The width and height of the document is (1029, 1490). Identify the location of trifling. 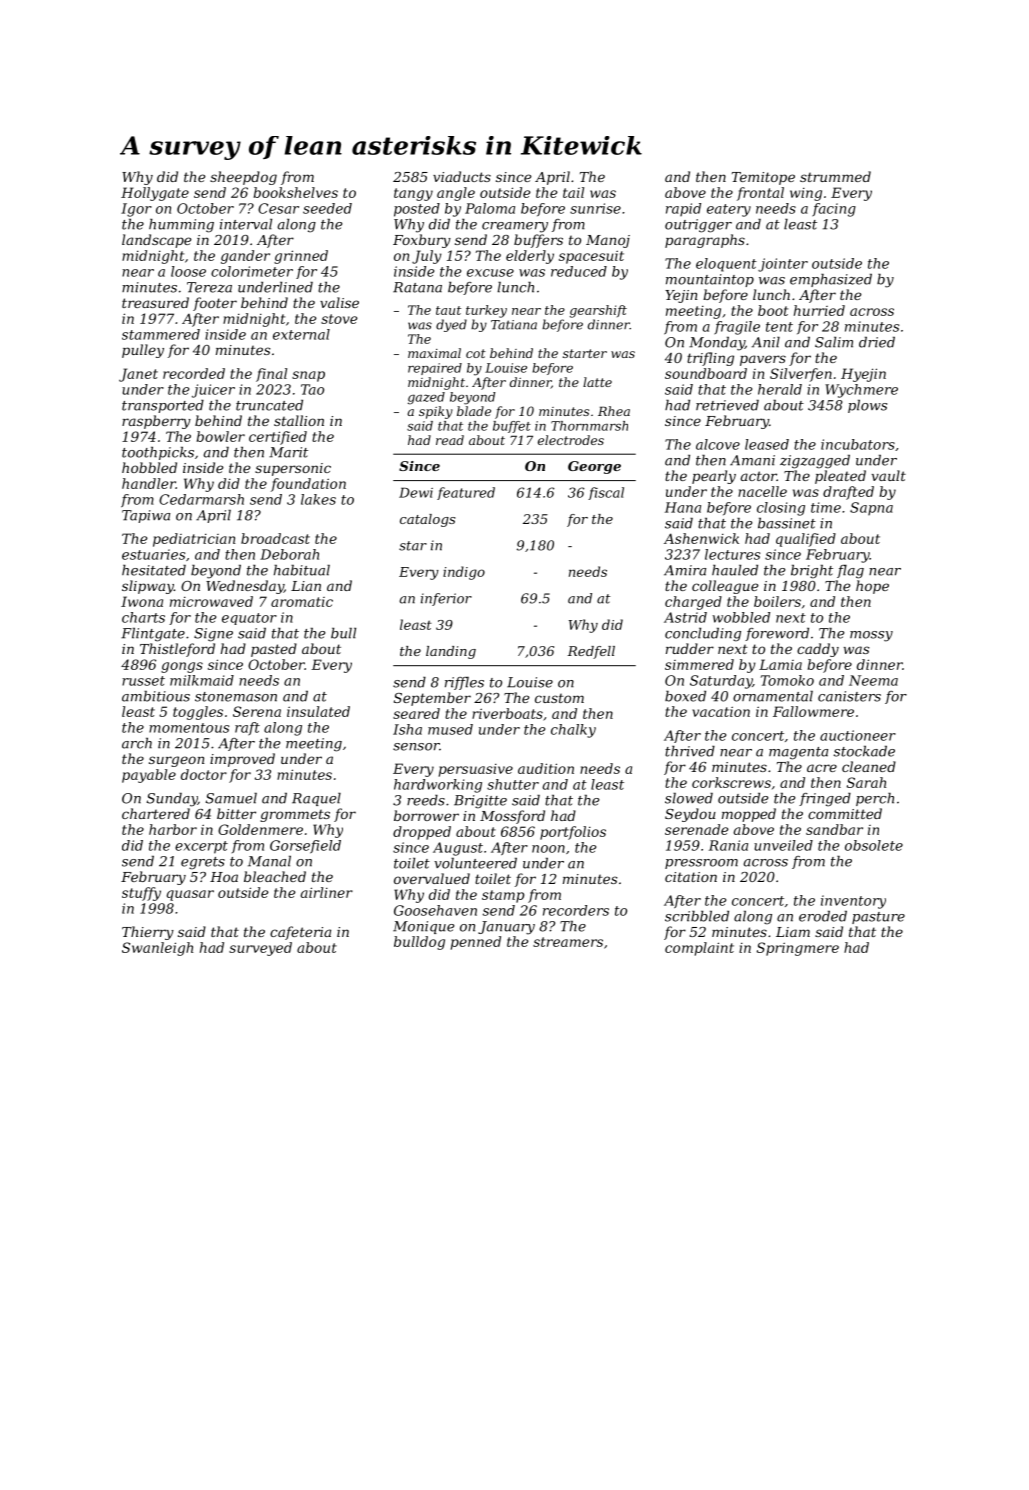
(710, 359).
